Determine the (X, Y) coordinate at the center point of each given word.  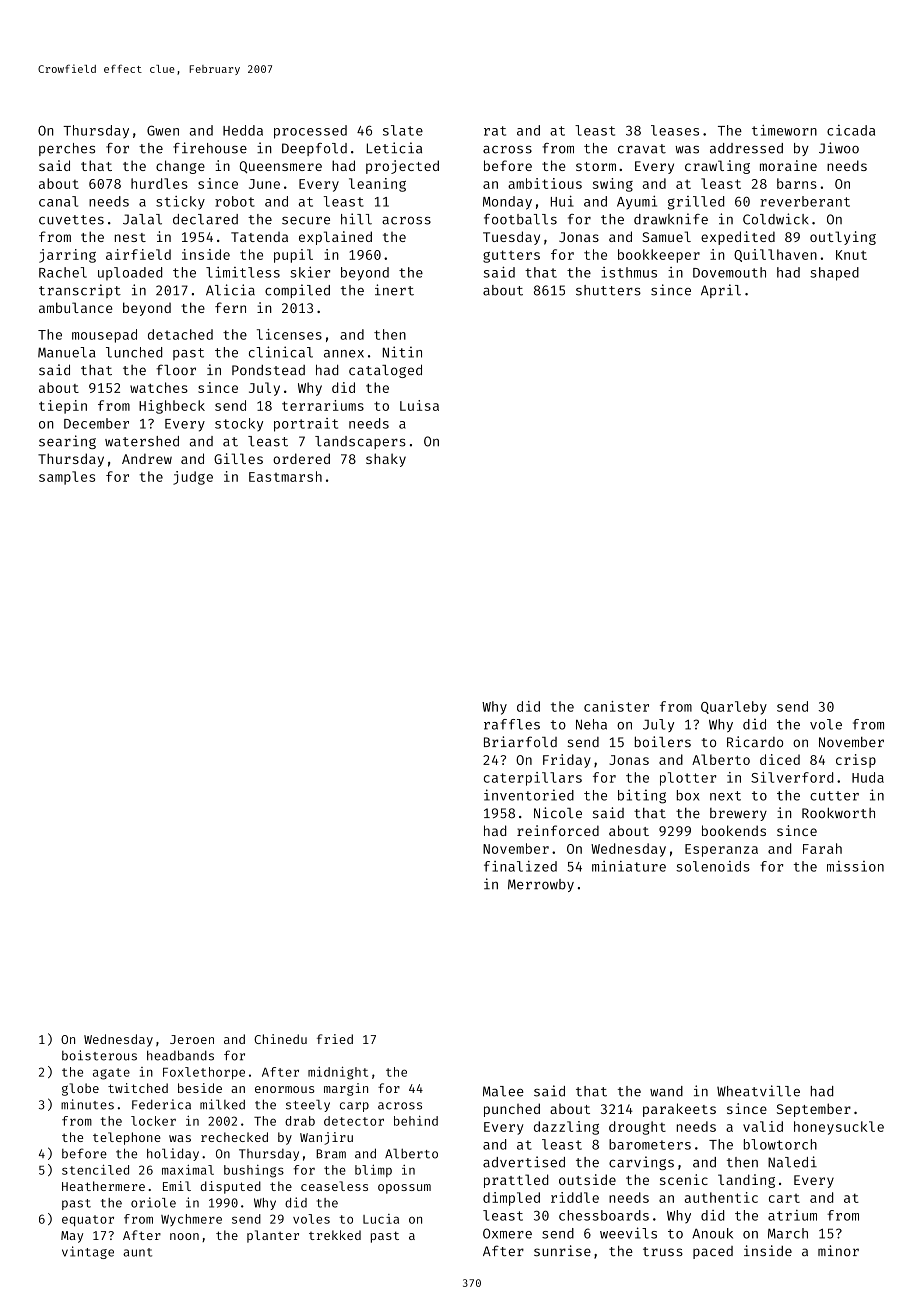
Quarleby (734, 708)
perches (67, 149)
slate (403, 130)
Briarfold (520, 742)
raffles (512, 724)
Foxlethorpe (204, 1073)
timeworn (784, 130)
